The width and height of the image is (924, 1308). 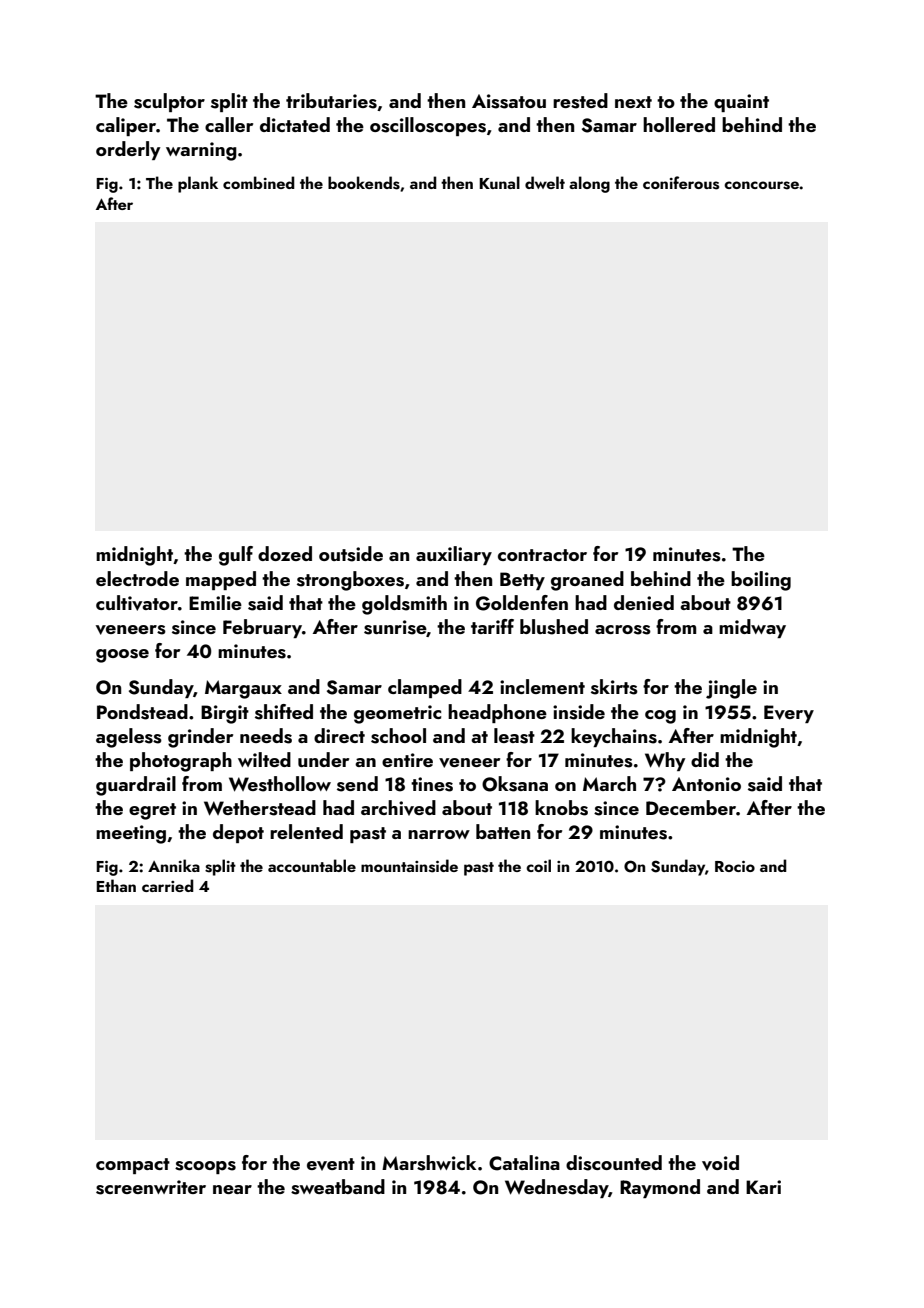 I want to click on sculptor, so click(x=169, y=102).
